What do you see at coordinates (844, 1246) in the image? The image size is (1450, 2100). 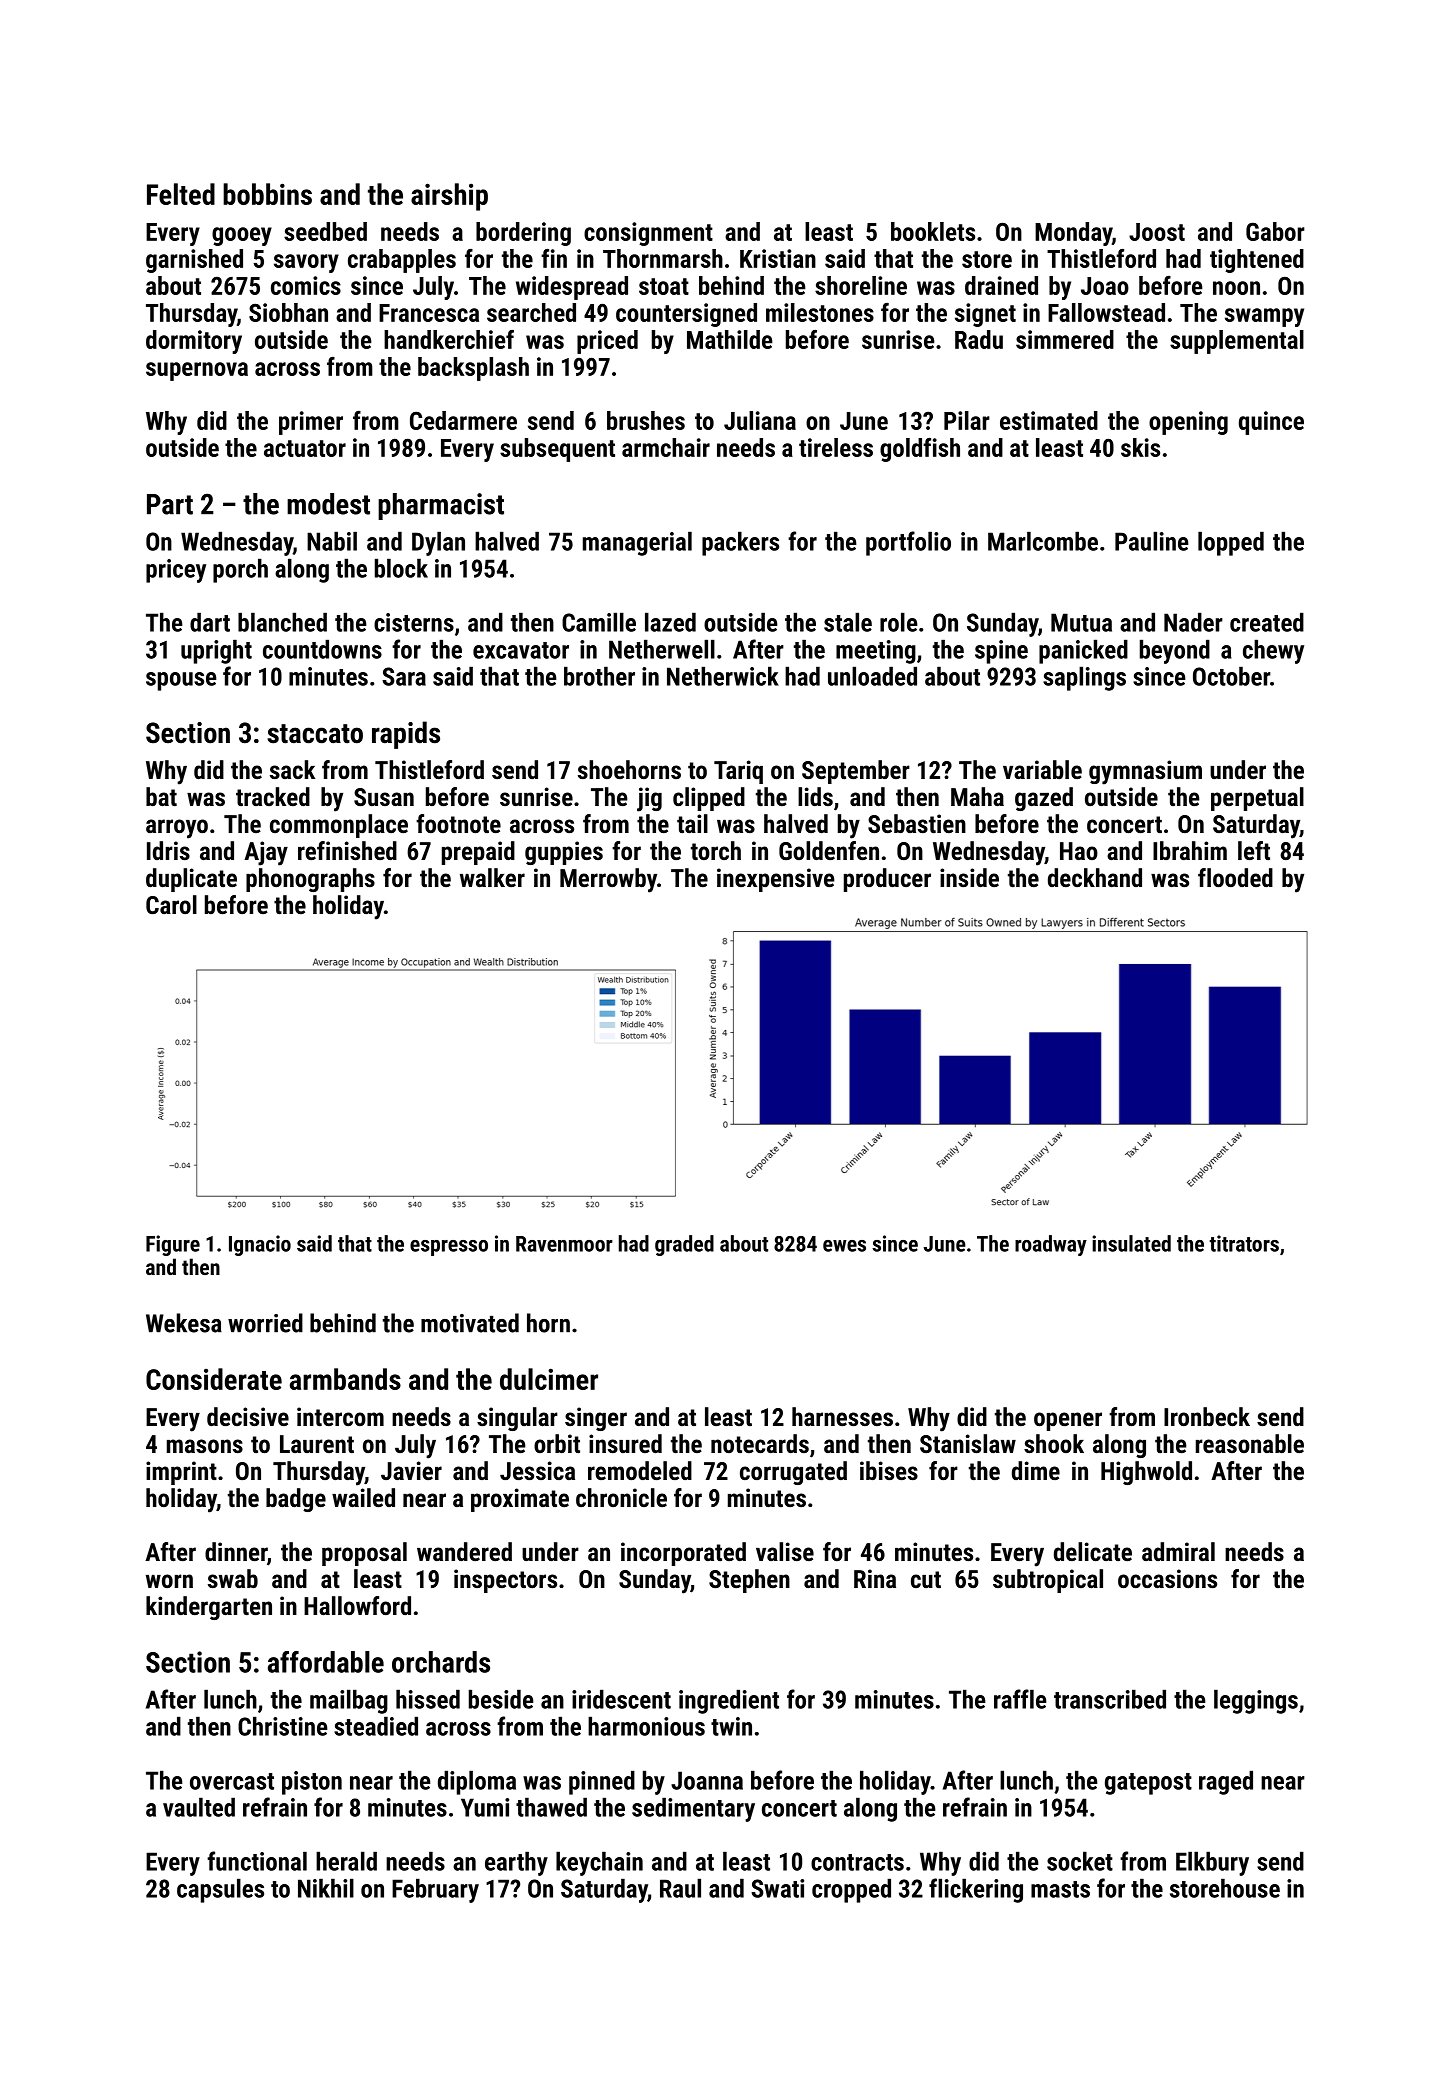 I see `ewes` at bounding box center [844, 1246].
